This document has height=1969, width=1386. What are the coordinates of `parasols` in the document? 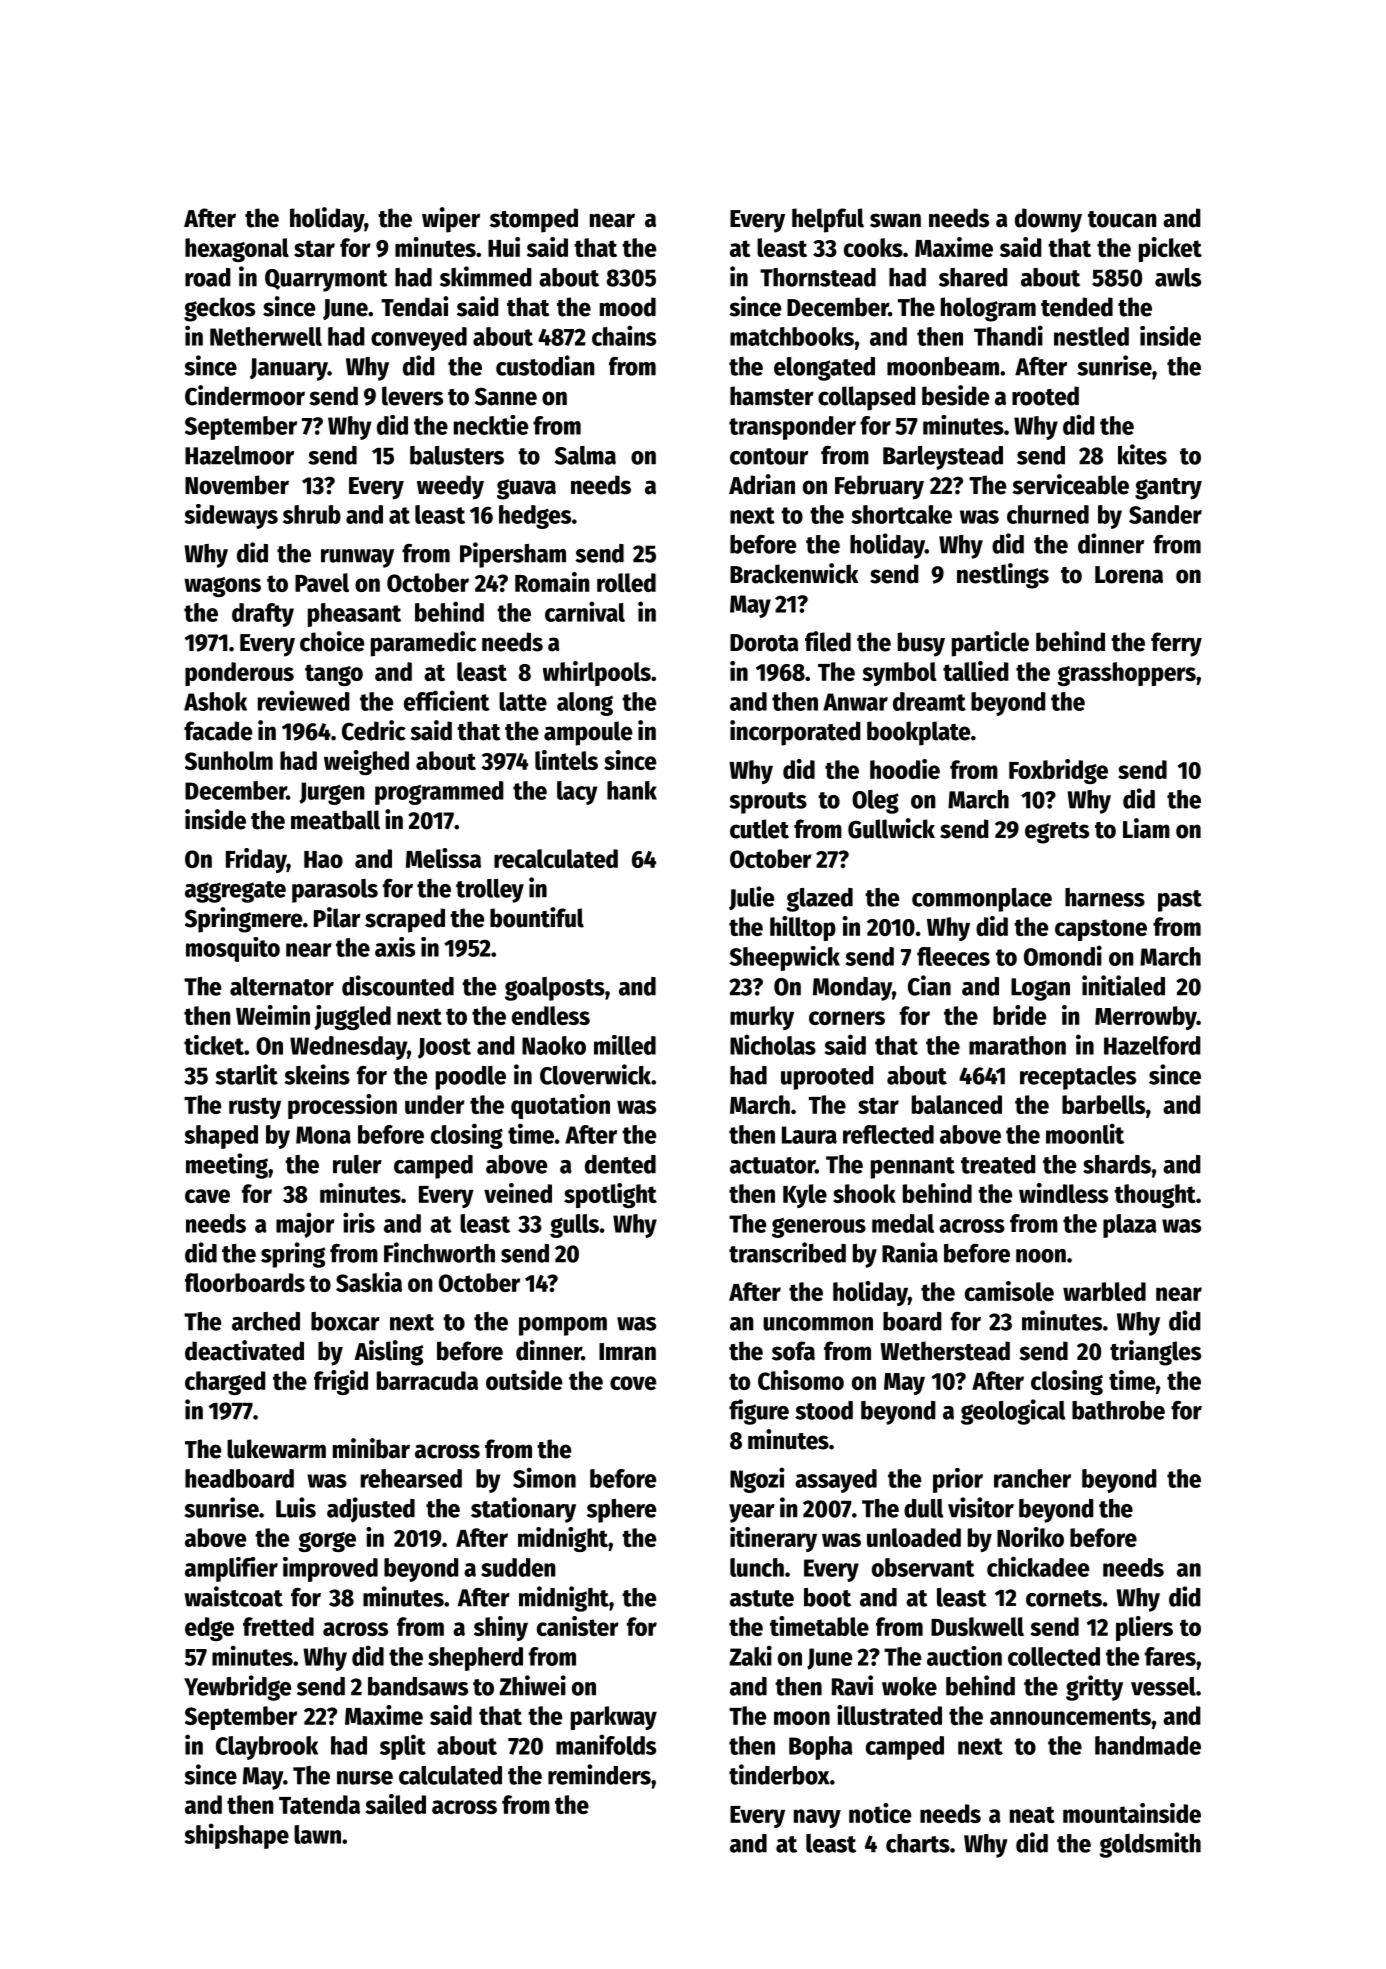 It's located at (335, 891).
